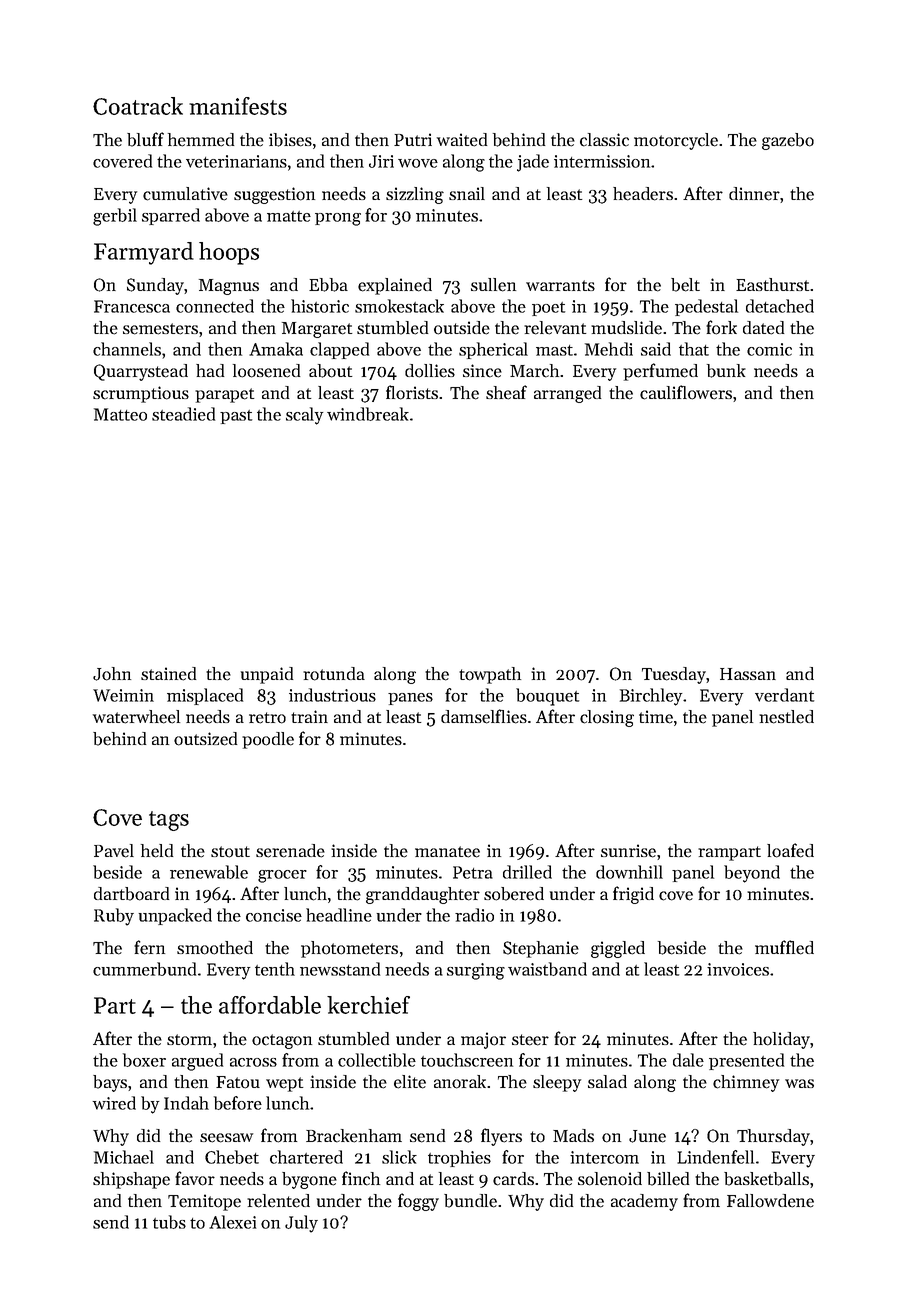 The height and width of the page is (1316, 908). I want to click on past, so click(236, 417).
